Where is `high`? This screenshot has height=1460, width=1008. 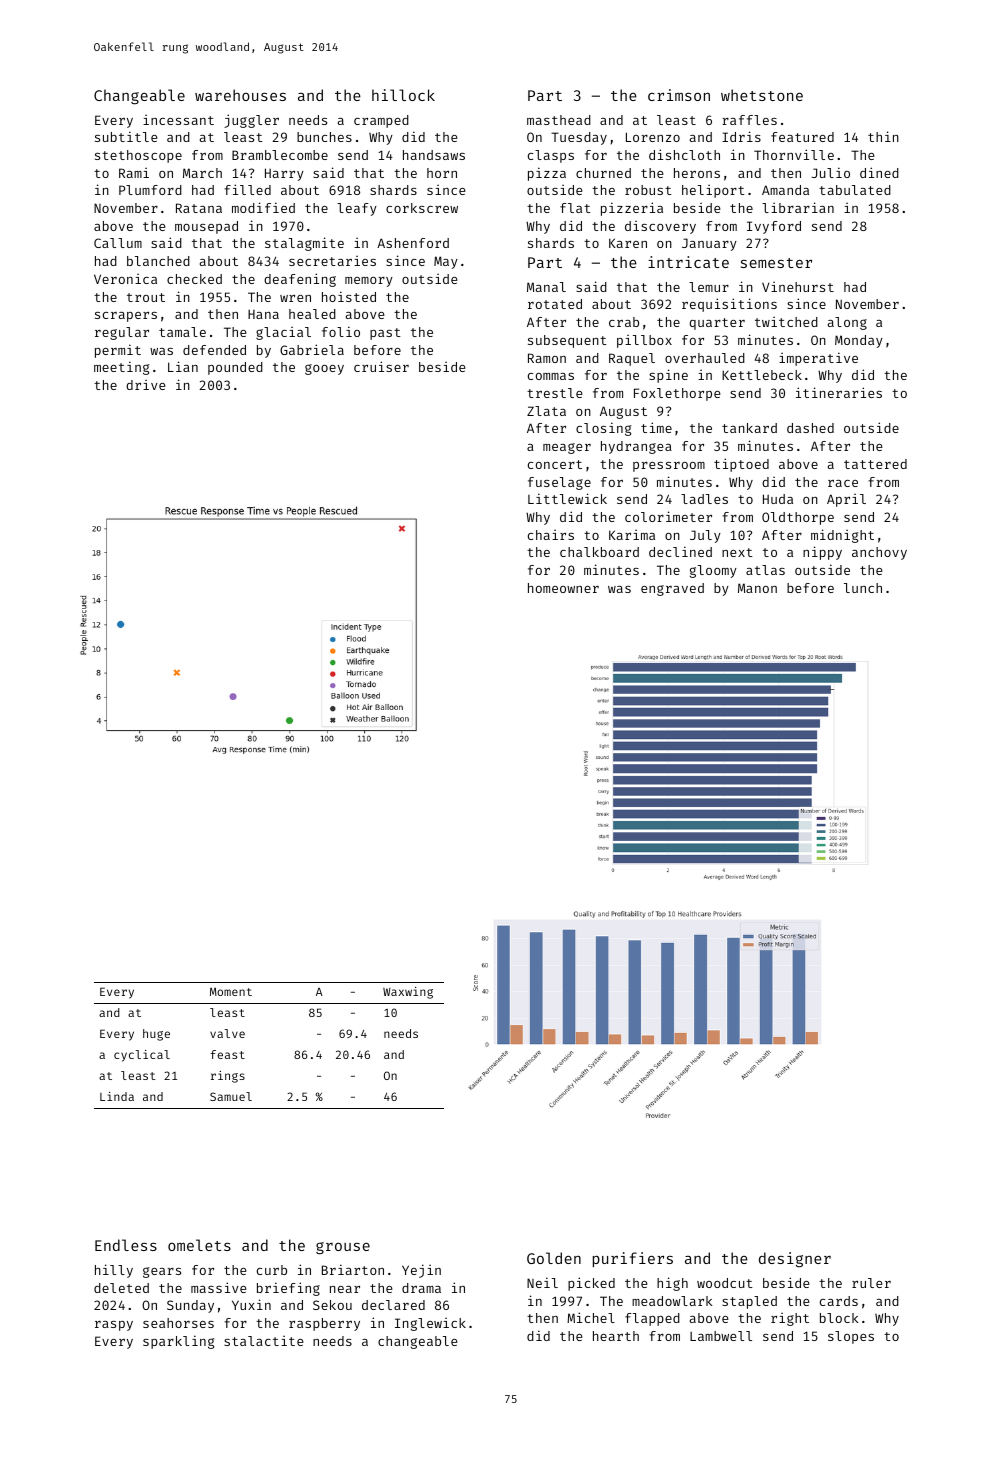 high is located at coordinates (672, 1284).
